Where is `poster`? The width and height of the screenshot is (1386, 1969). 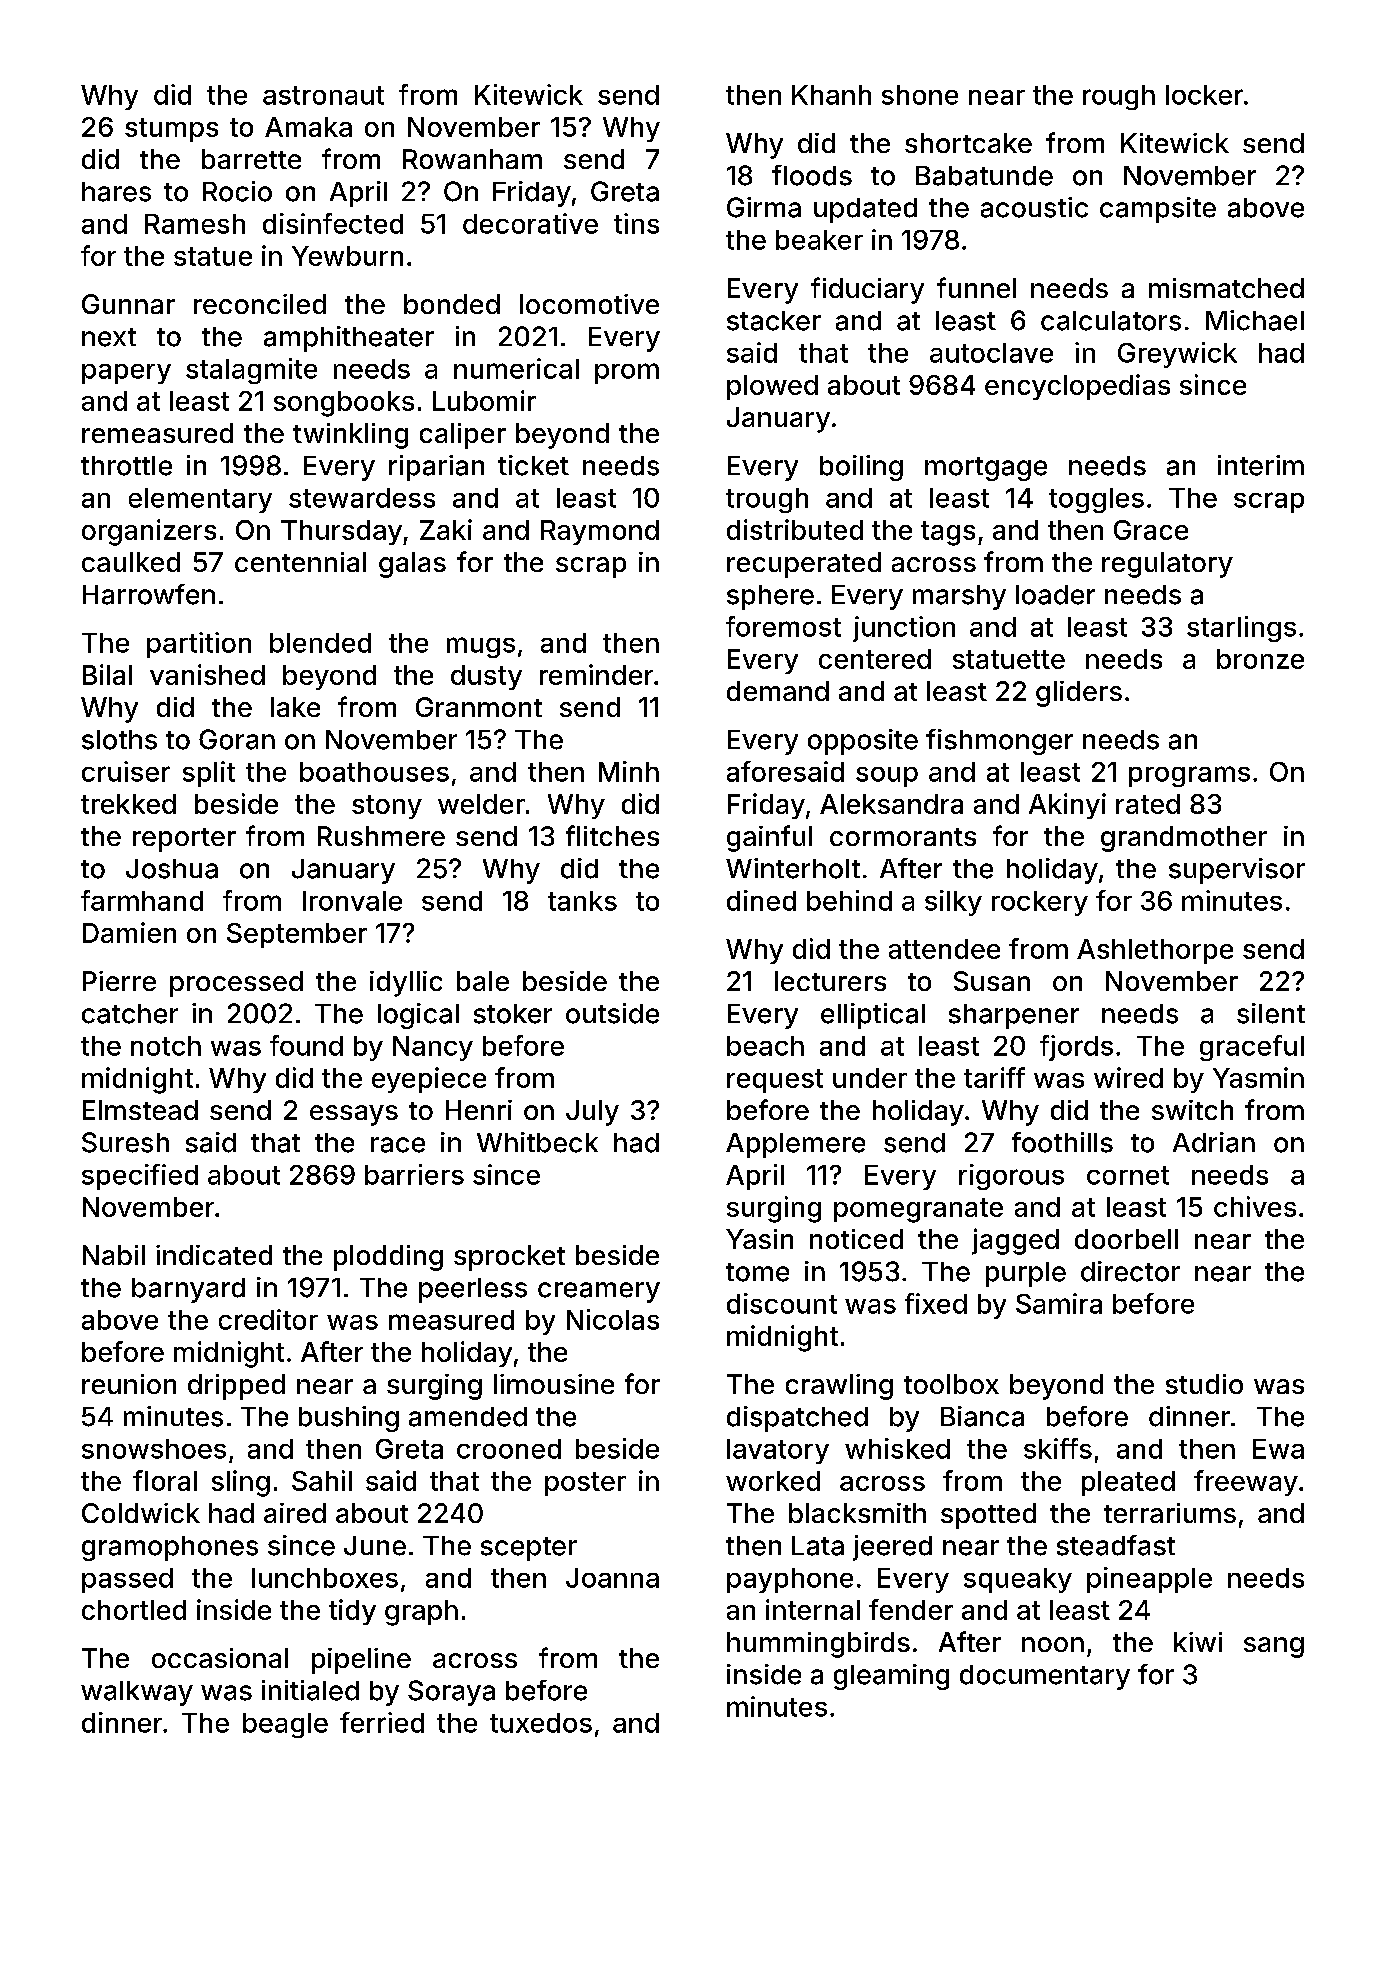
poster is located at coordinates (585, 1484).
